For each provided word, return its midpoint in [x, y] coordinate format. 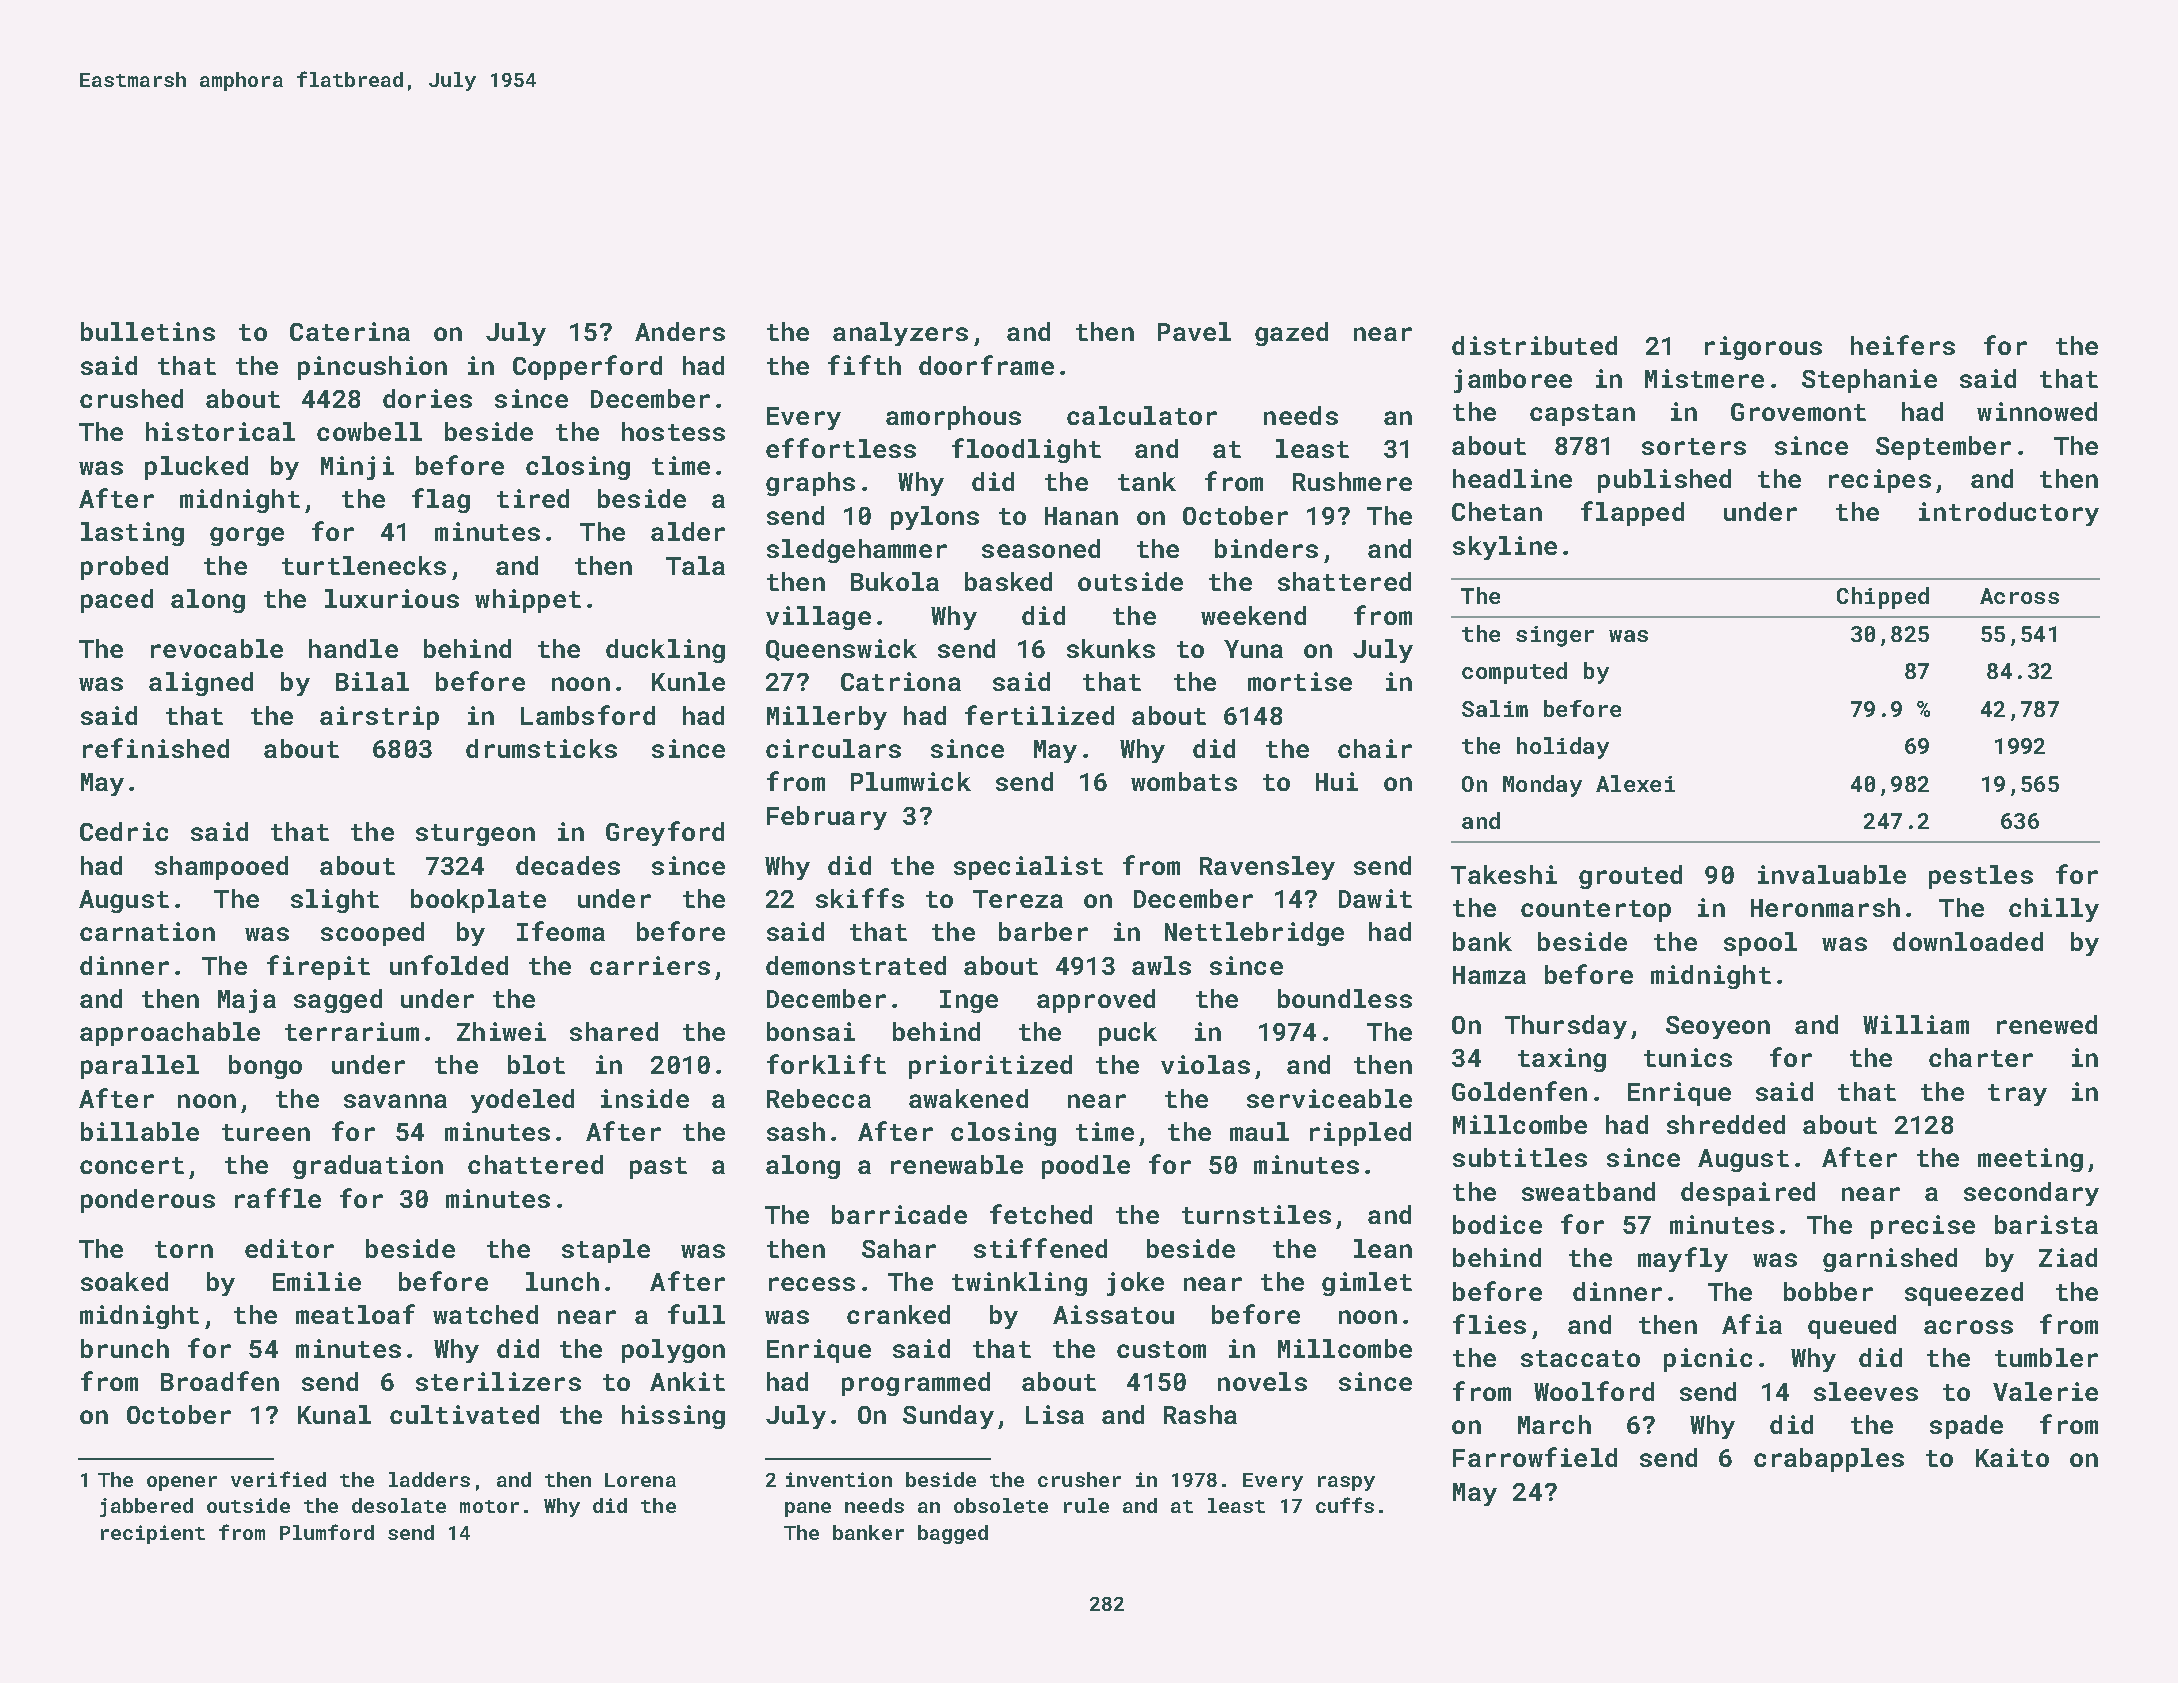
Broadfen [220, 1381]
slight [335, 901]
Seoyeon [1718, 1027]
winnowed [2037, 411]
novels [1262, 1381]
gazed [1291, 334]
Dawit [1375, 898]
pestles [1981, 877]
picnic [1708, 1360]
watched [485, 1314]
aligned [201, 684]
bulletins [148, 331]
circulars [833, 748]
